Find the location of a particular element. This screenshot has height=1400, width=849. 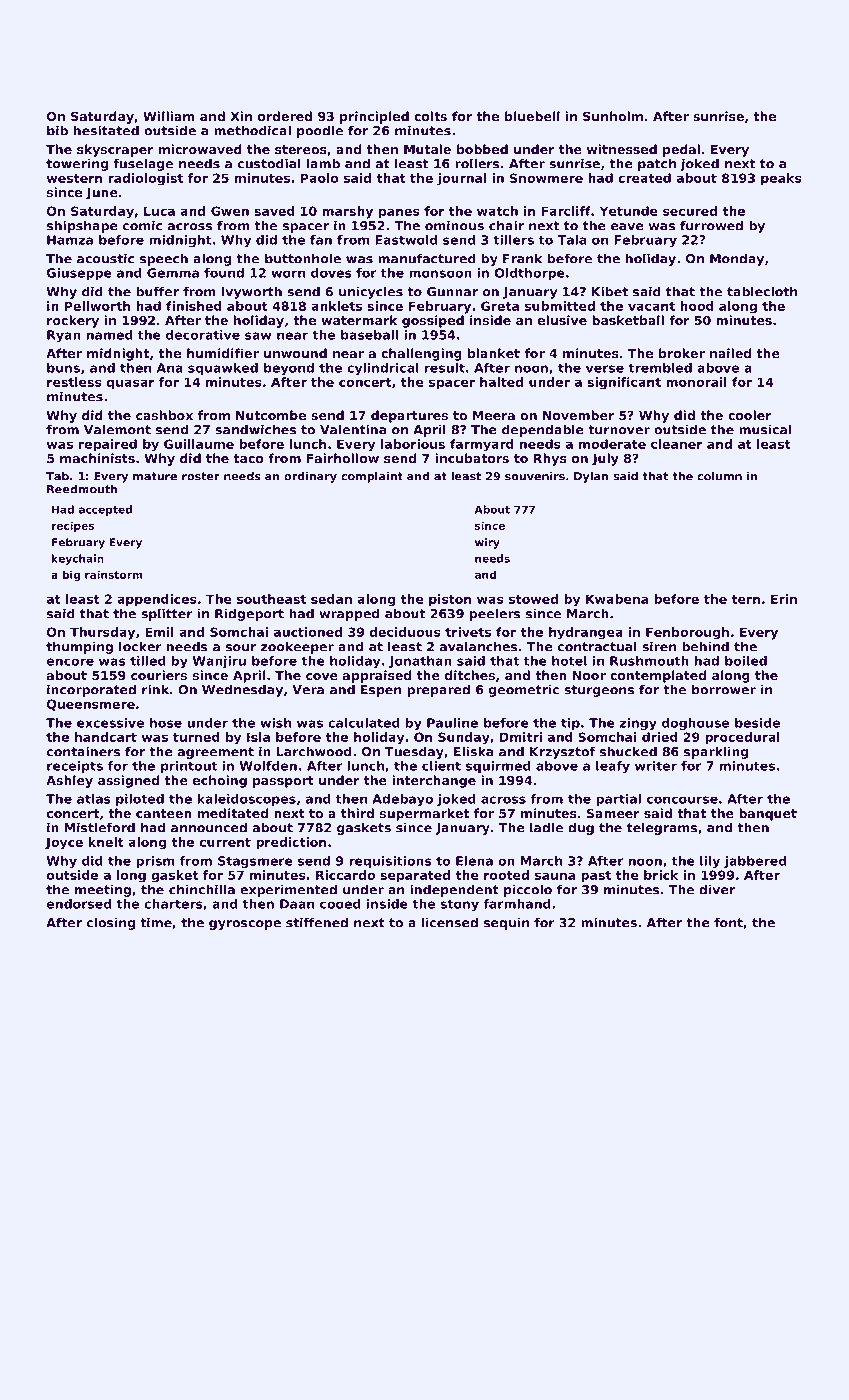

musical is located at coordinates (765, 429).
